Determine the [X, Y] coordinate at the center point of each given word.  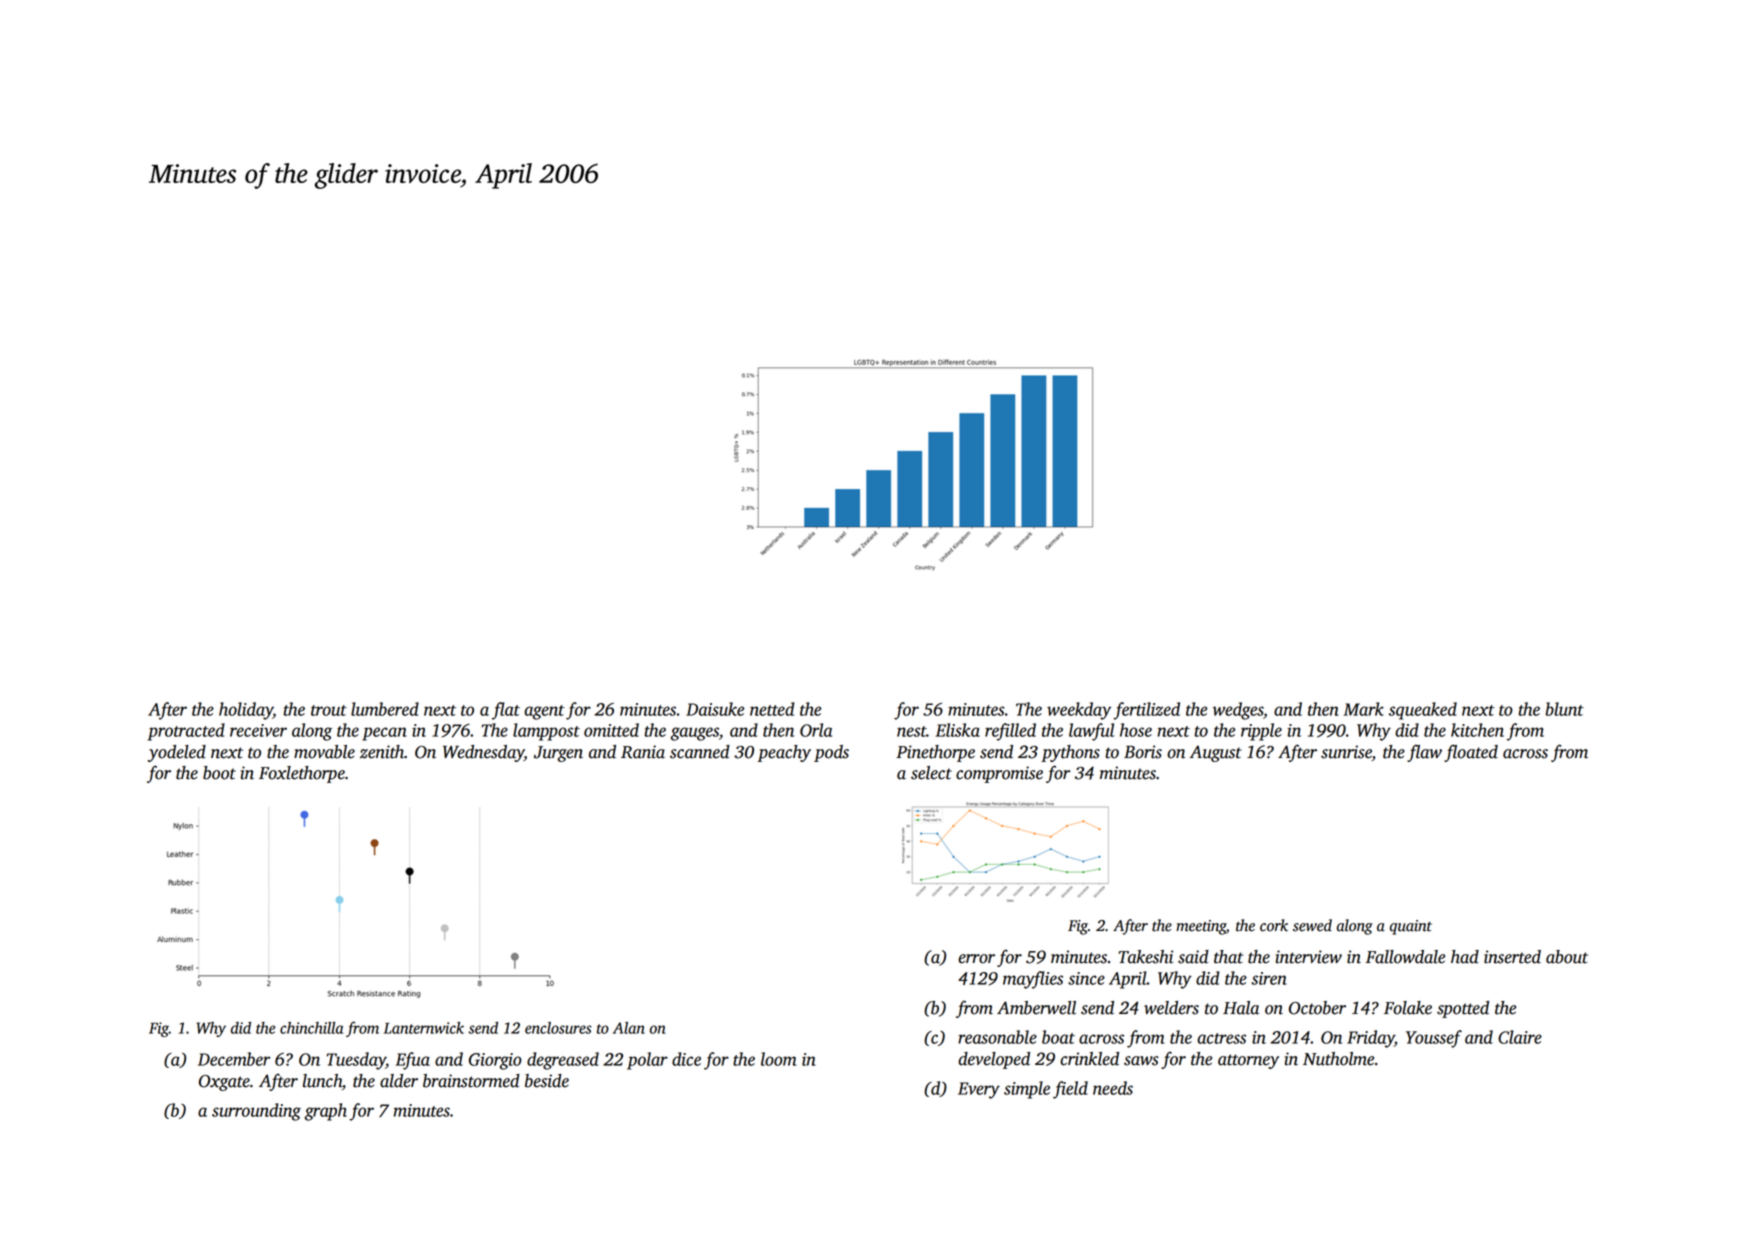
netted [772, 709]
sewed [1312, 925]
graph [326, 1112]
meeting [1201, 927]
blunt [1564, 709]
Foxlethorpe [302, 774]
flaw [1424, 753]
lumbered [385, 709]
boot [219, 773]
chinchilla [311, 1028]
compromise [999, 774]
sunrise [1346, 752]
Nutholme [1338, 1059]
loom [778, 1059]
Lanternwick [424, 1028]
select [931, 773]
